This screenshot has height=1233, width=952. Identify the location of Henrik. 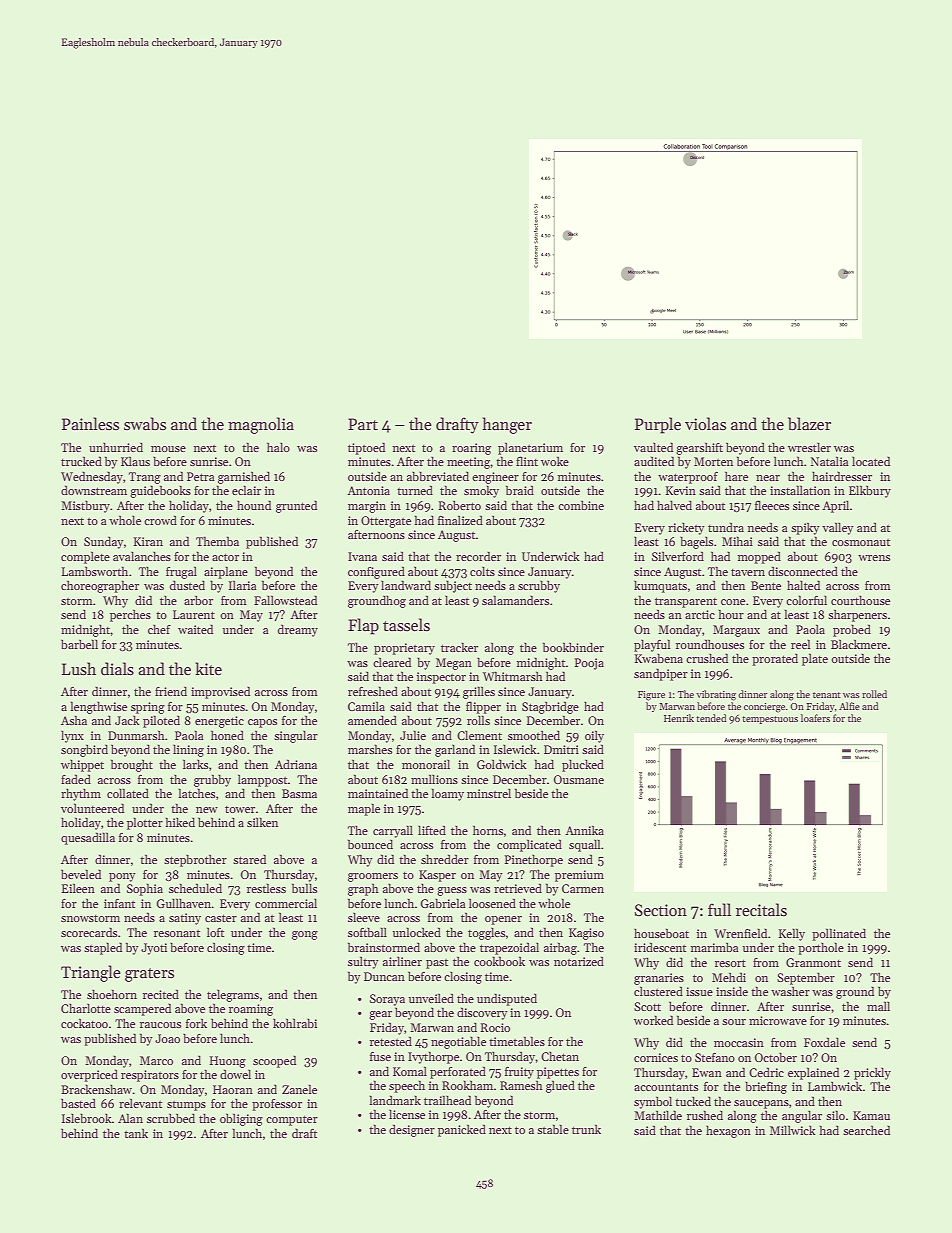
(679, 718).
